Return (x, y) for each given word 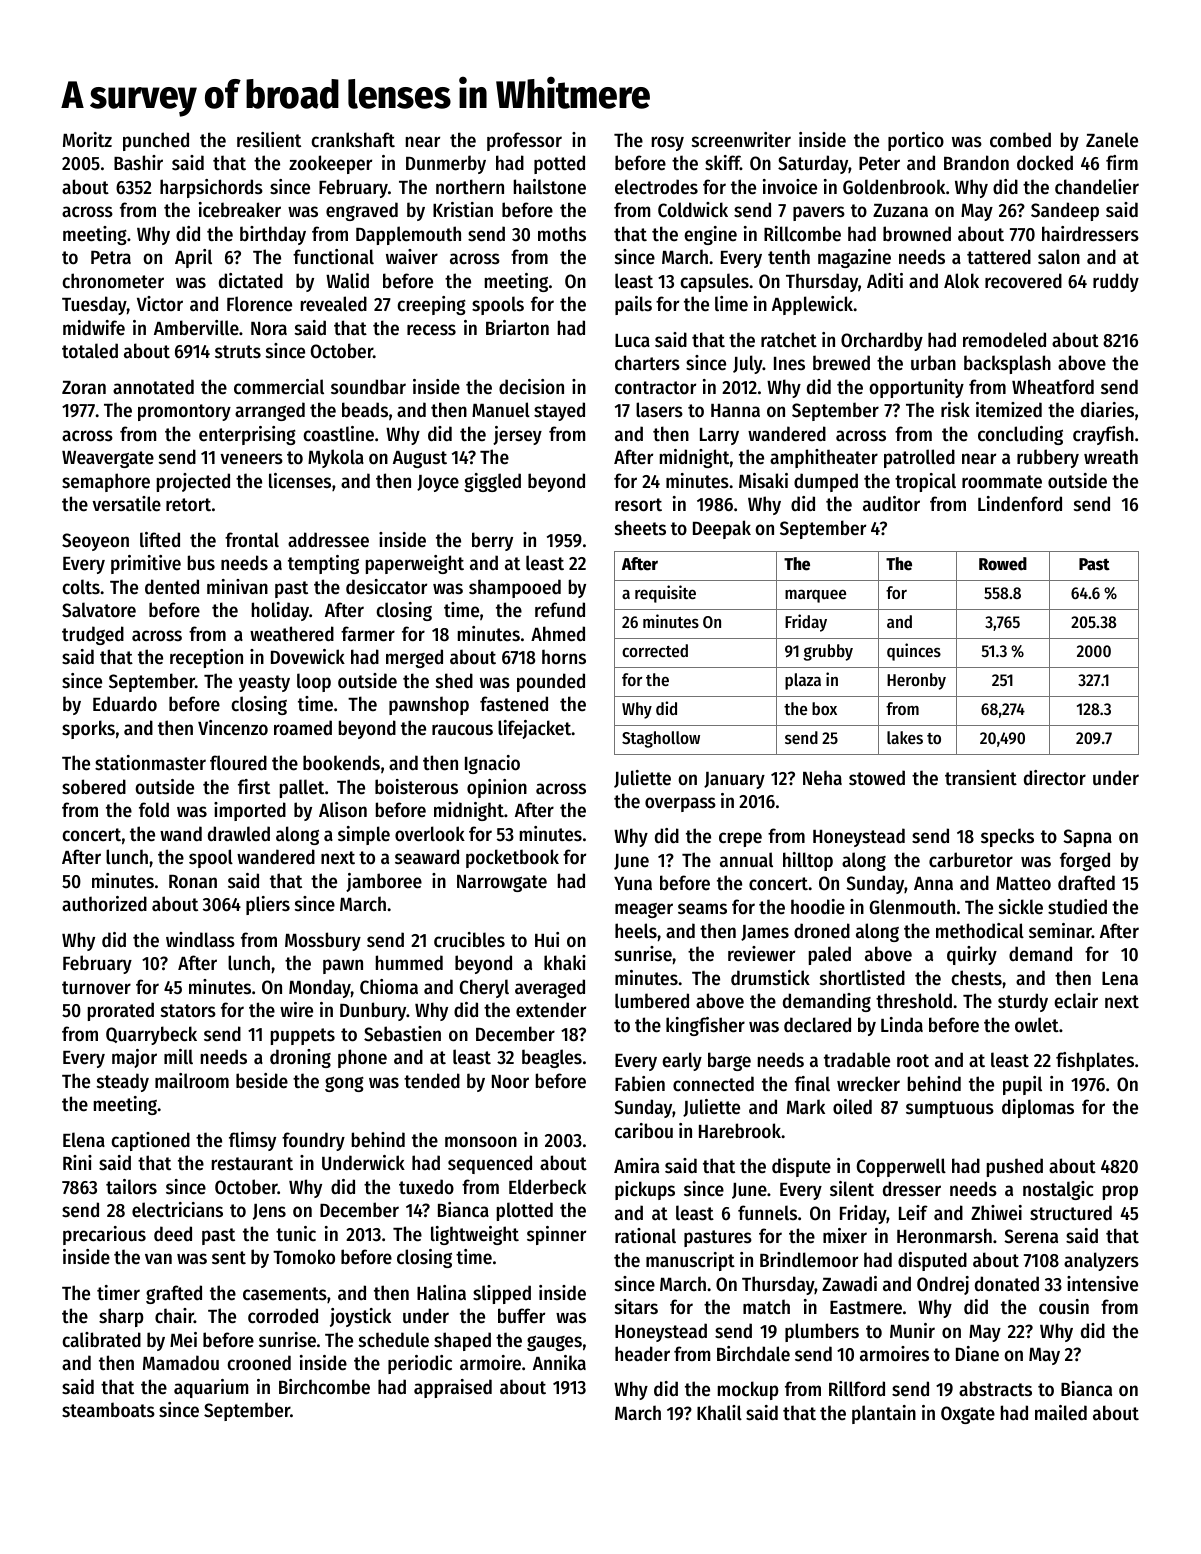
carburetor (971, 860)
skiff (722, 162)
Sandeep (1065, 211)
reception (206, 658)
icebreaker (240, 210)
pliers (268, 905)
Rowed (1003, 564)
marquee (815, 596)
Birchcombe (324, 1387)
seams (702, 909)
